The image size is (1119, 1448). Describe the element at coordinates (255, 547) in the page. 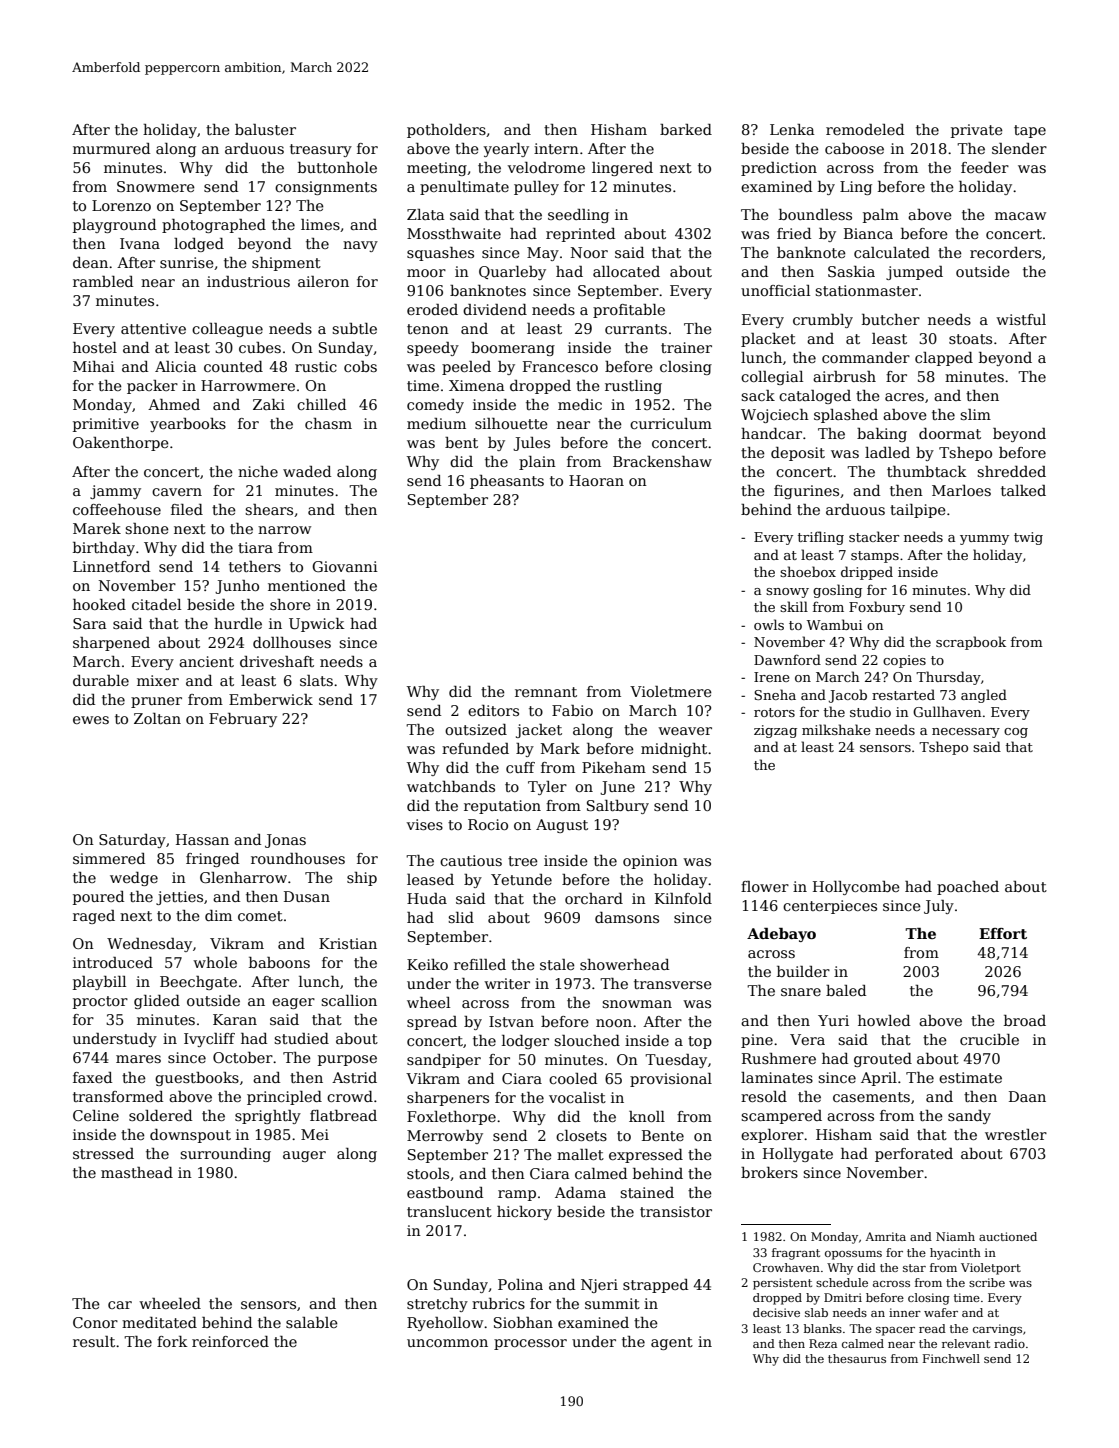

I see `tiara` at that location.
